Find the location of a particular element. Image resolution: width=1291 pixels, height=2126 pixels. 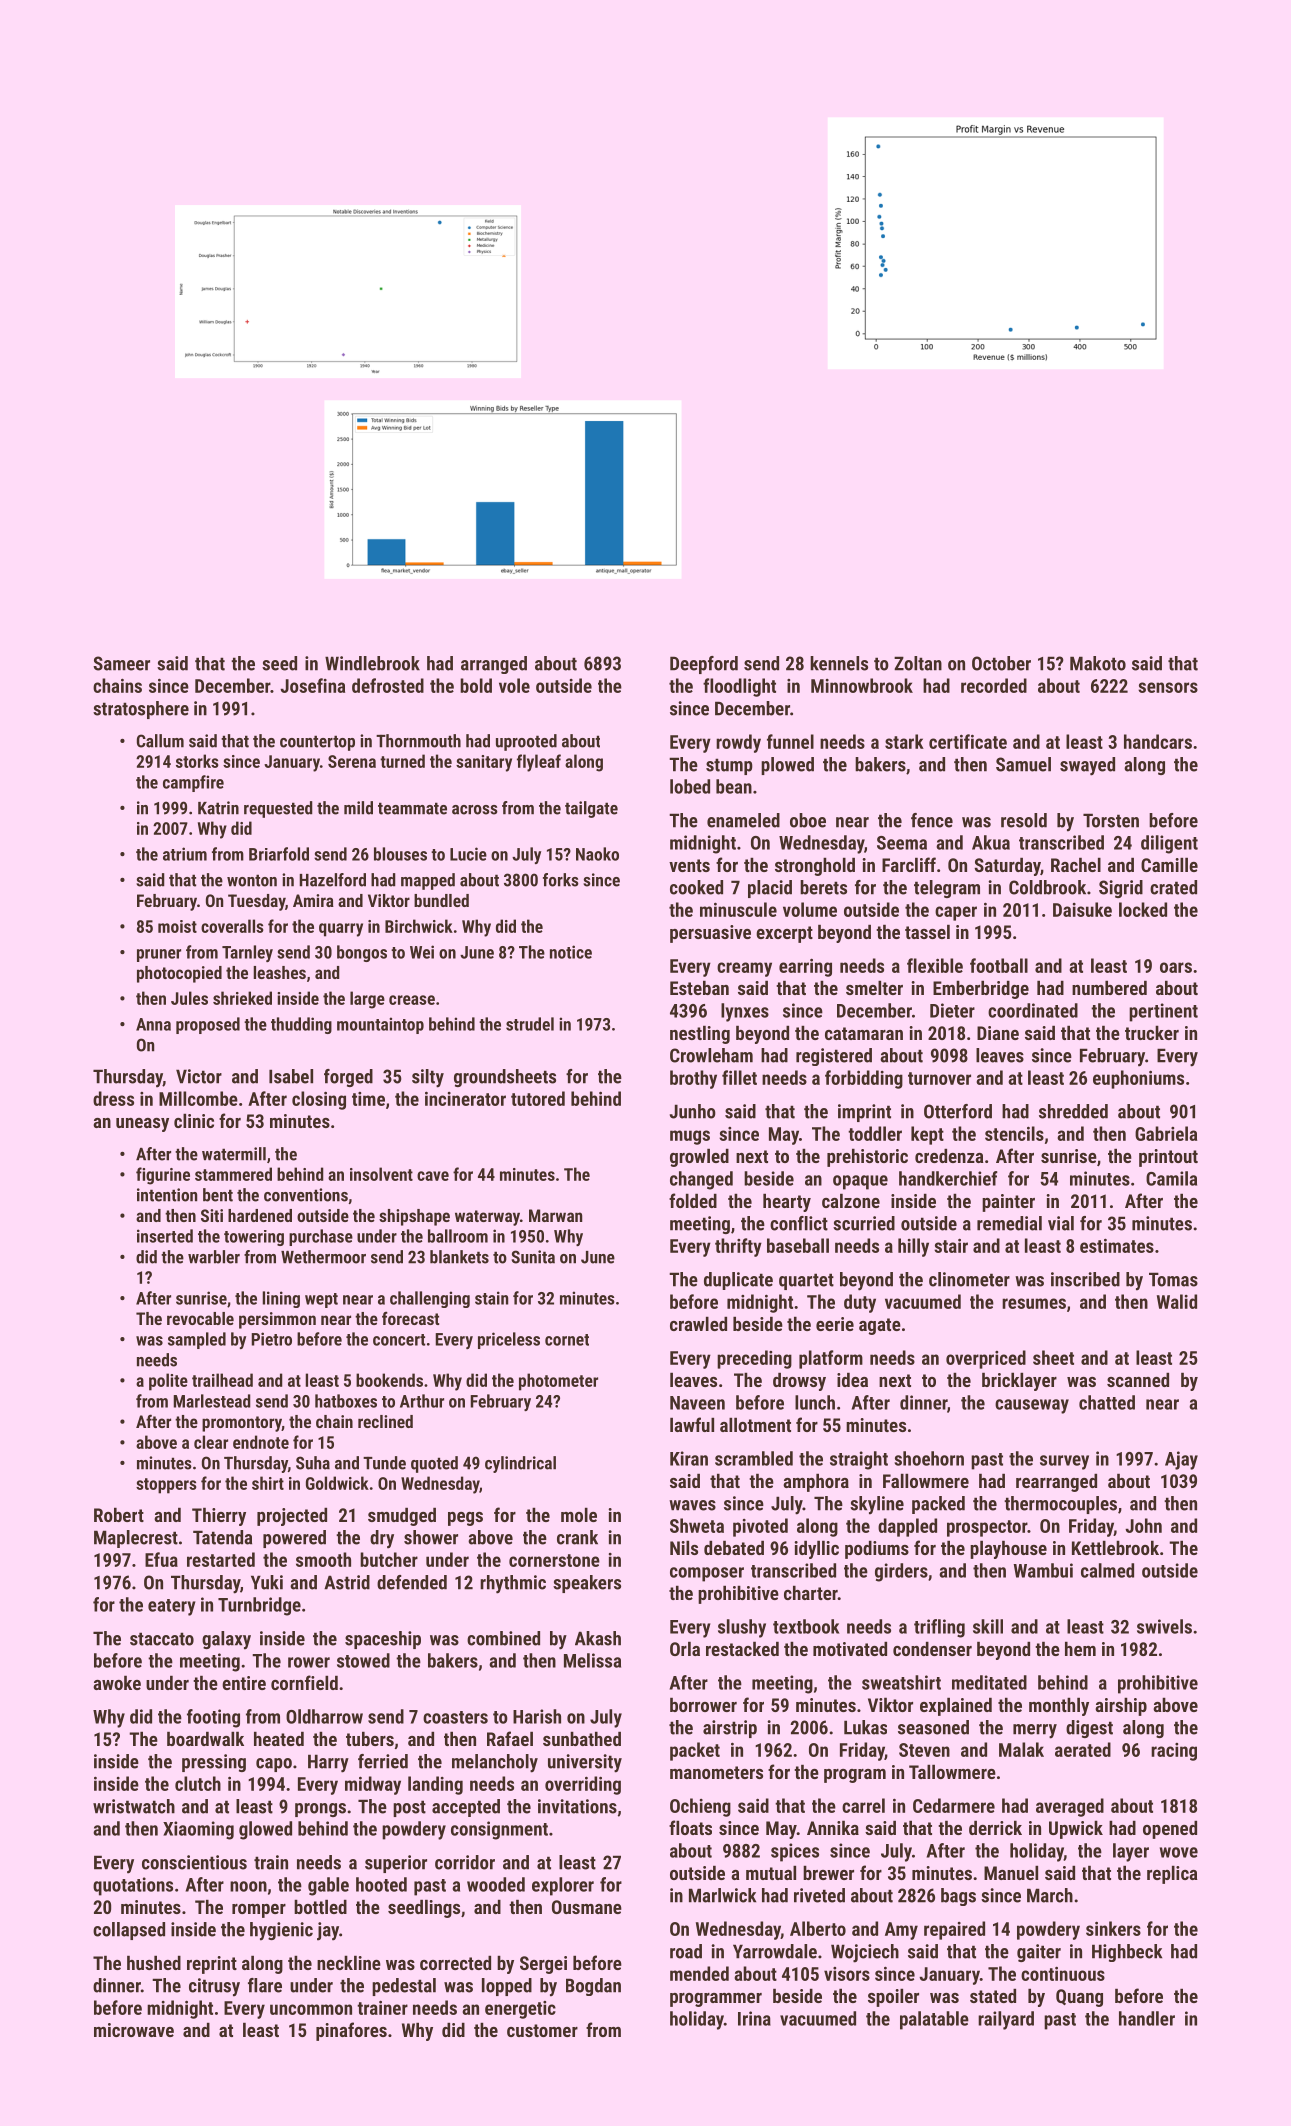

Sameer is located at coordinates (121, 663).
